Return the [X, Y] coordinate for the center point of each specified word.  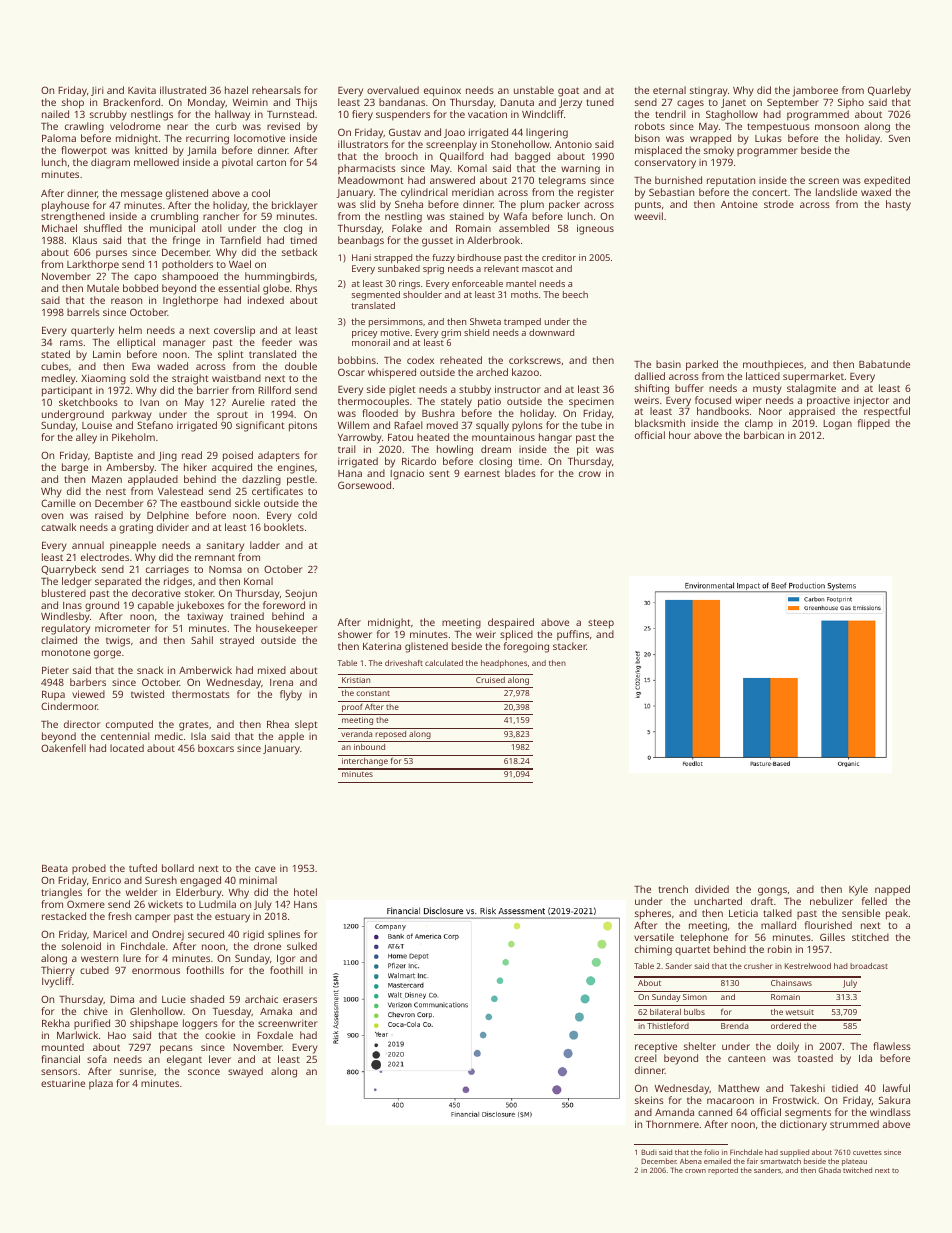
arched [492, 372]
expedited [887, 181]
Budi [649, 1152]
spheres [653, 914]
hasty [898, 205]
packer [564, 205]
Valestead [180, 491]
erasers [300, 1000]
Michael [59, 228]
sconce [204, 1072]
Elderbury [199, 893]
